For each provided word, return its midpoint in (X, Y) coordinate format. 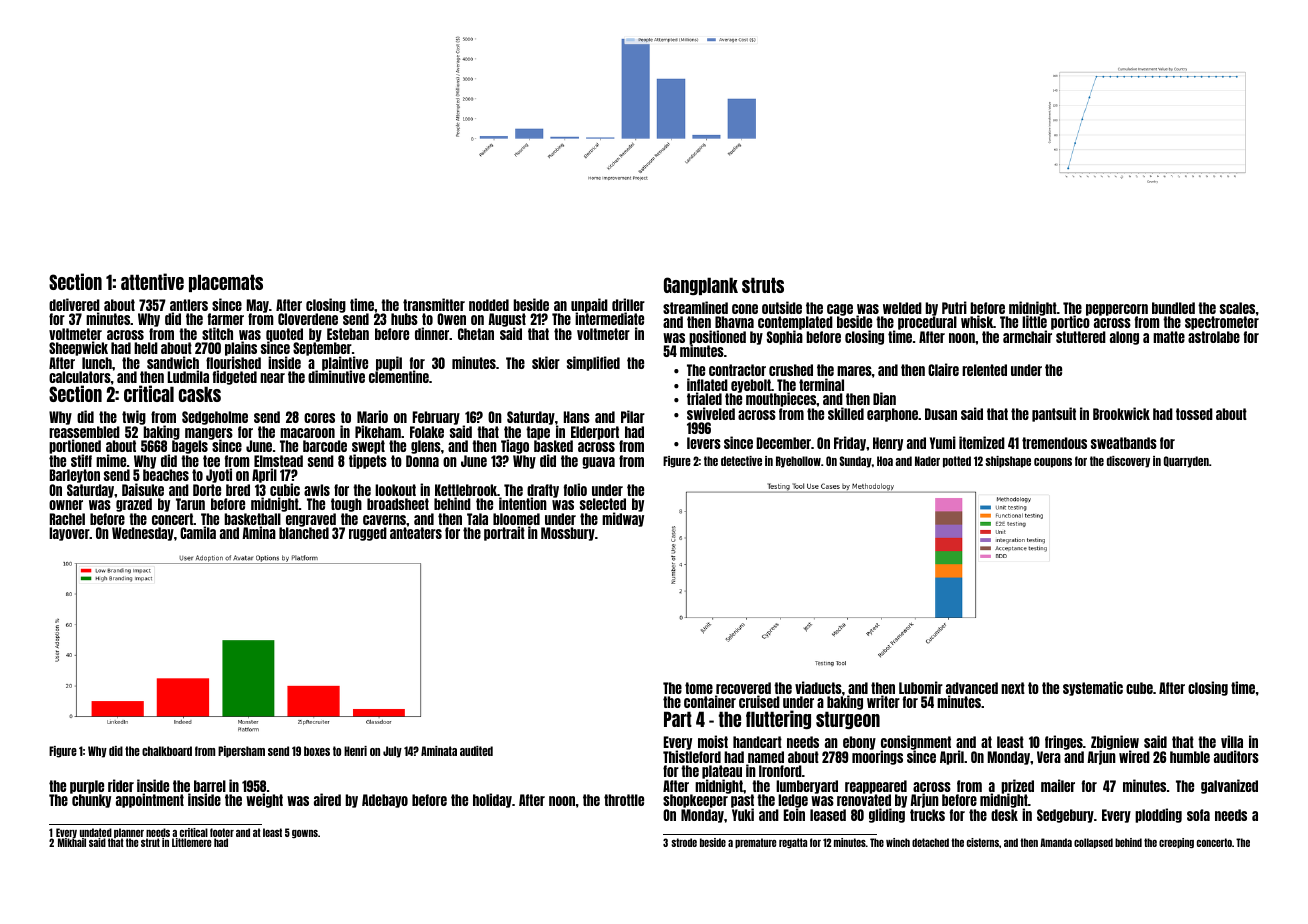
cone (745, 309)
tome (699, 688)
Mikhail (72, 843)
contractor (737, 370)
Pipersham (241, 752)
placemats (226, 283)
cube (1139, 688)
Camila (198, 533)
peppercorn (1117, 310)
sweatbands (1124, 443)
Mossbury (568, 534)
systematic (1093, 688)
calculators (80, 377)
